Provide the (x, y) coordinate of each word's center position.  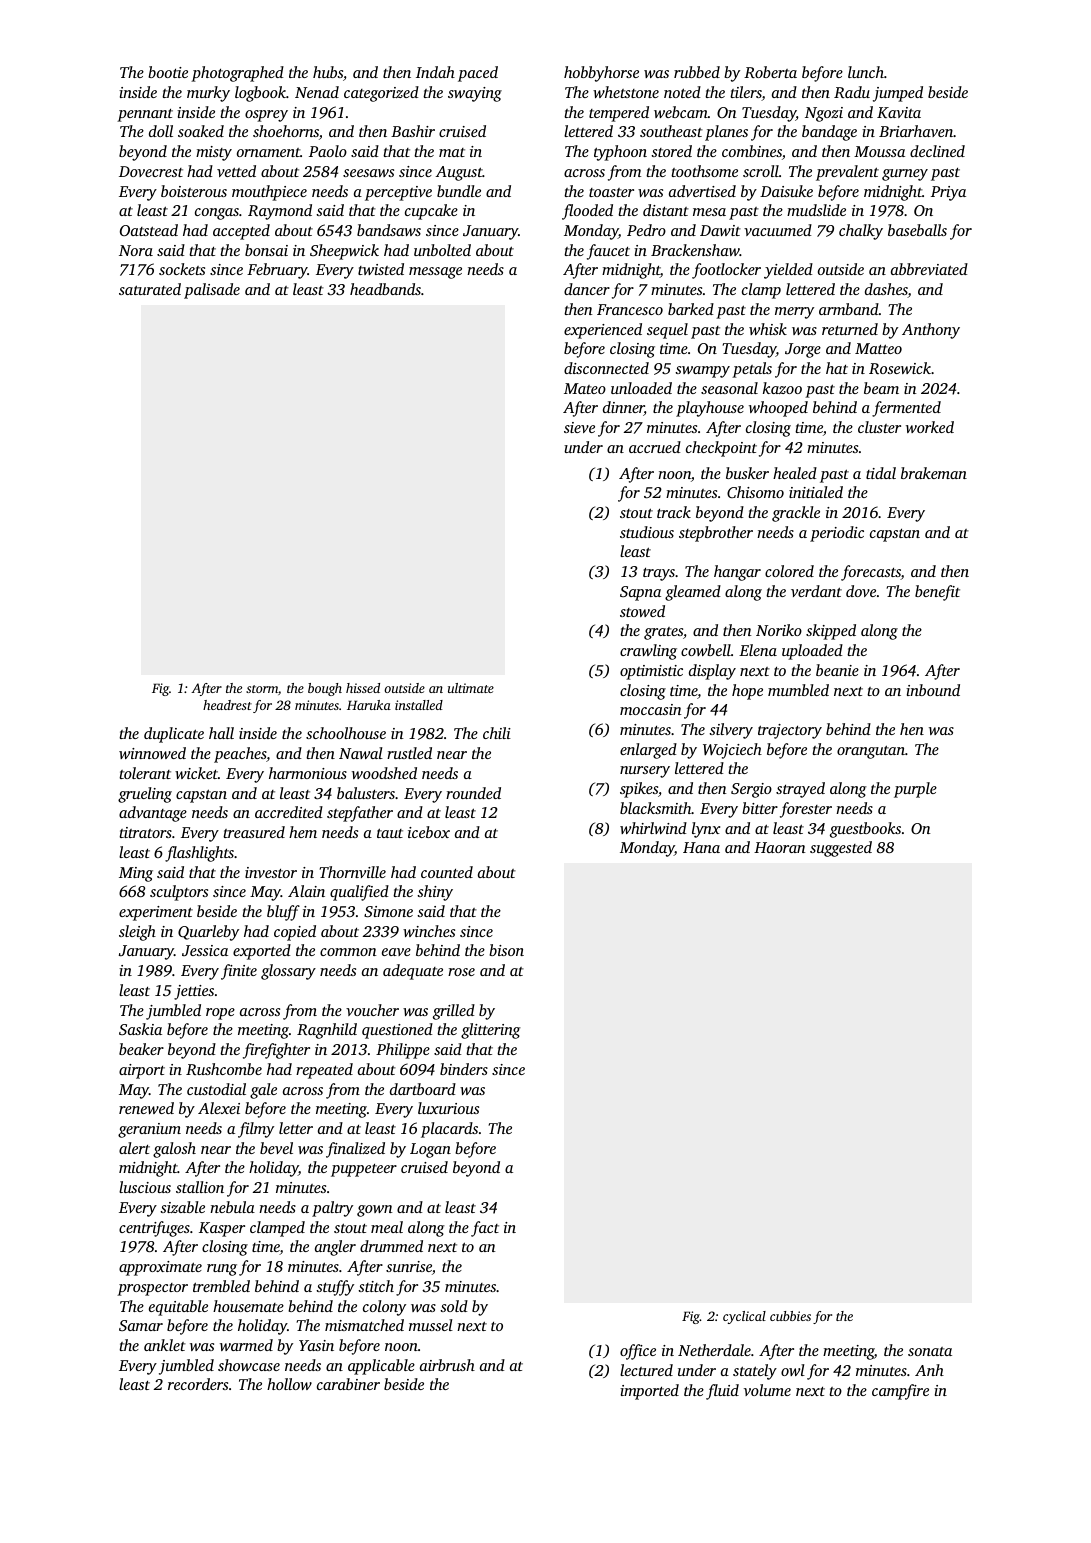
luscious (145, 1187)
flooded (587, 212)
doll (161, 131)
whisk (768, 329)
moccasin (651, 709)
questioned (397, 1031)
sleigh (137, 933)
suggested (841, 849)
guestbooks (865, 830)
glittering (491, 1031)
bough (325, 689)
